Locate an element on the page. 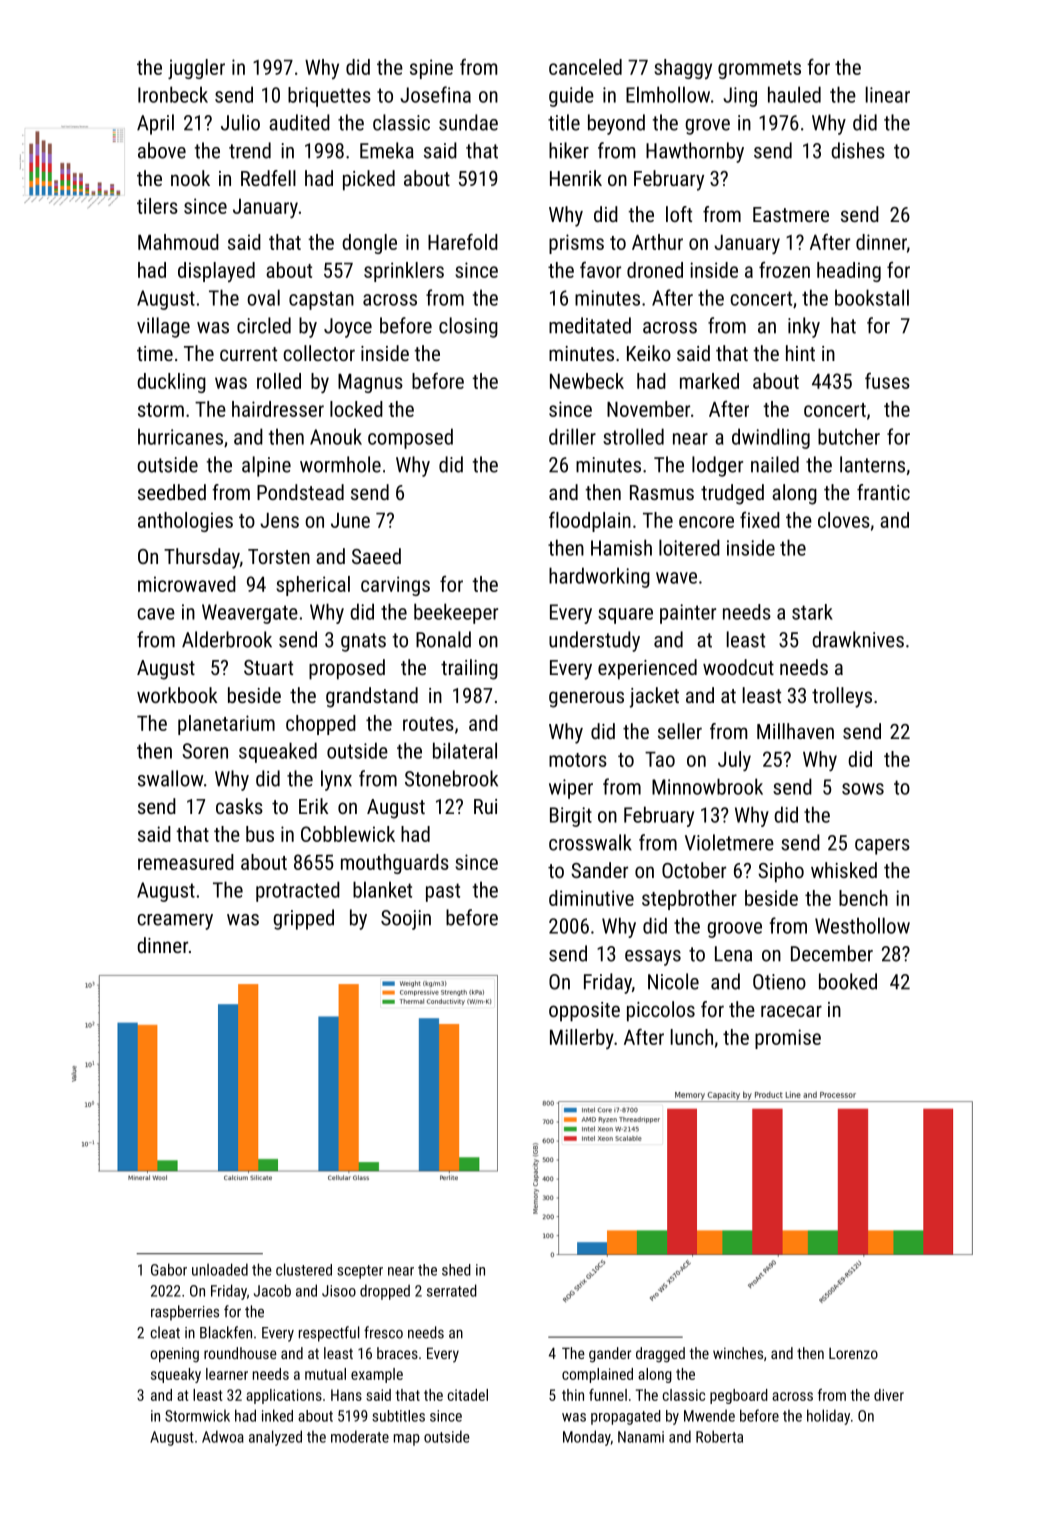  hauled is located at coordinates (794, 94).
